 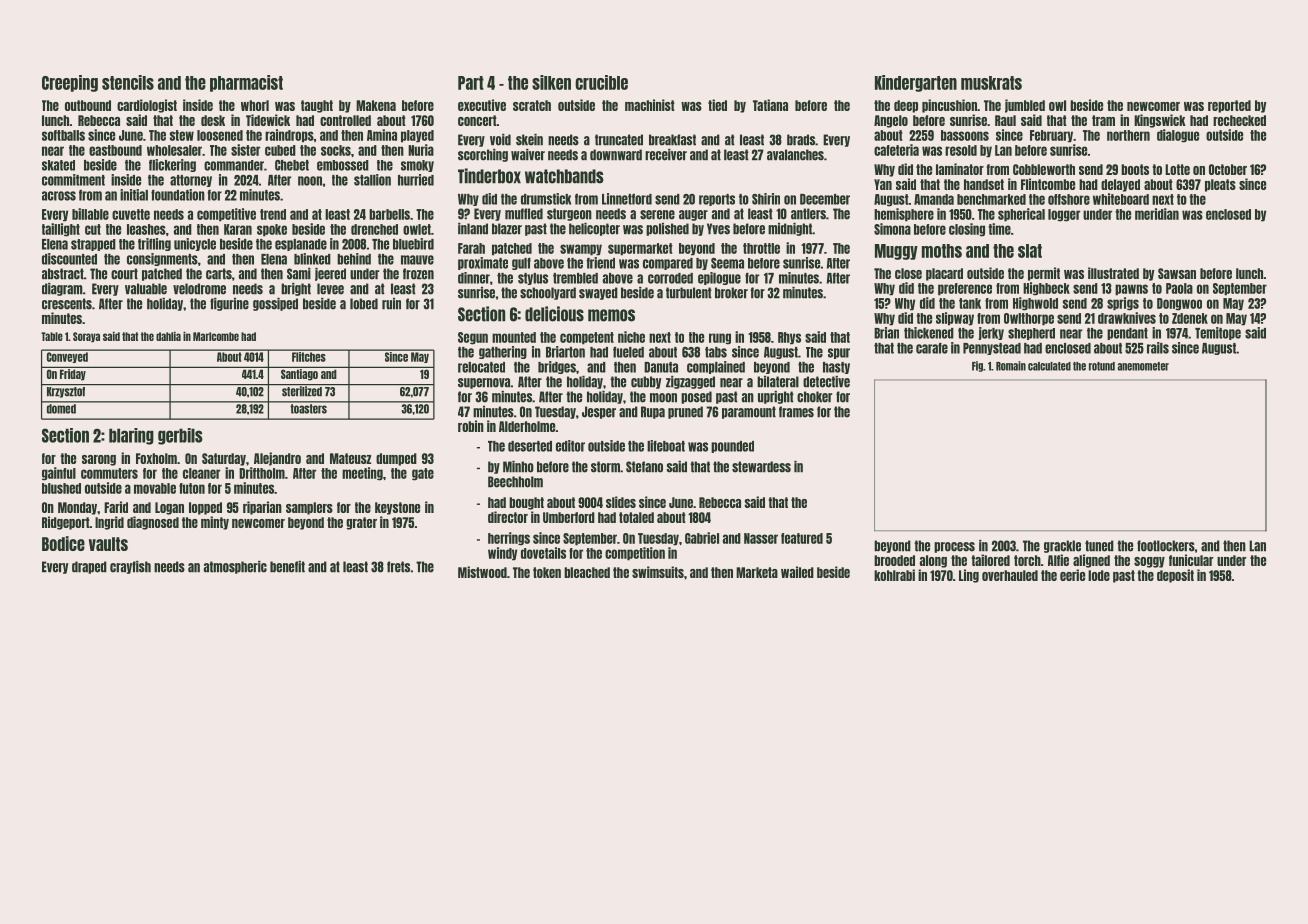 I want to click on throttle, so click(x=761, y=248).
